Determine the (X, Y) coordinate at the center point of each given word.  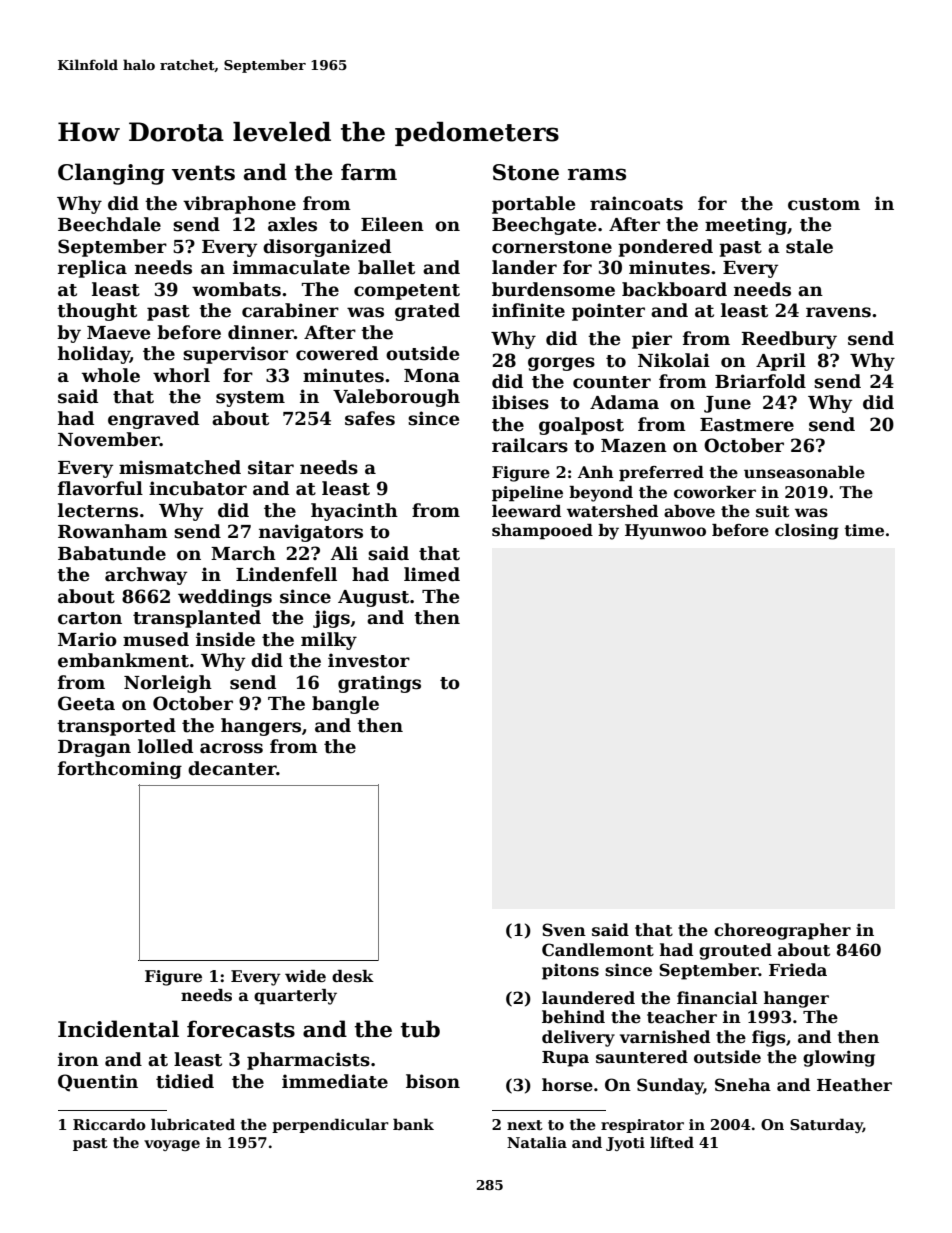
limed (432, 574)
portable (533, 205)
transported (116, 727)
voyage (172, 1145)
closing (807, 532)
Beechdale (109, 224)
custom (824, 204)
